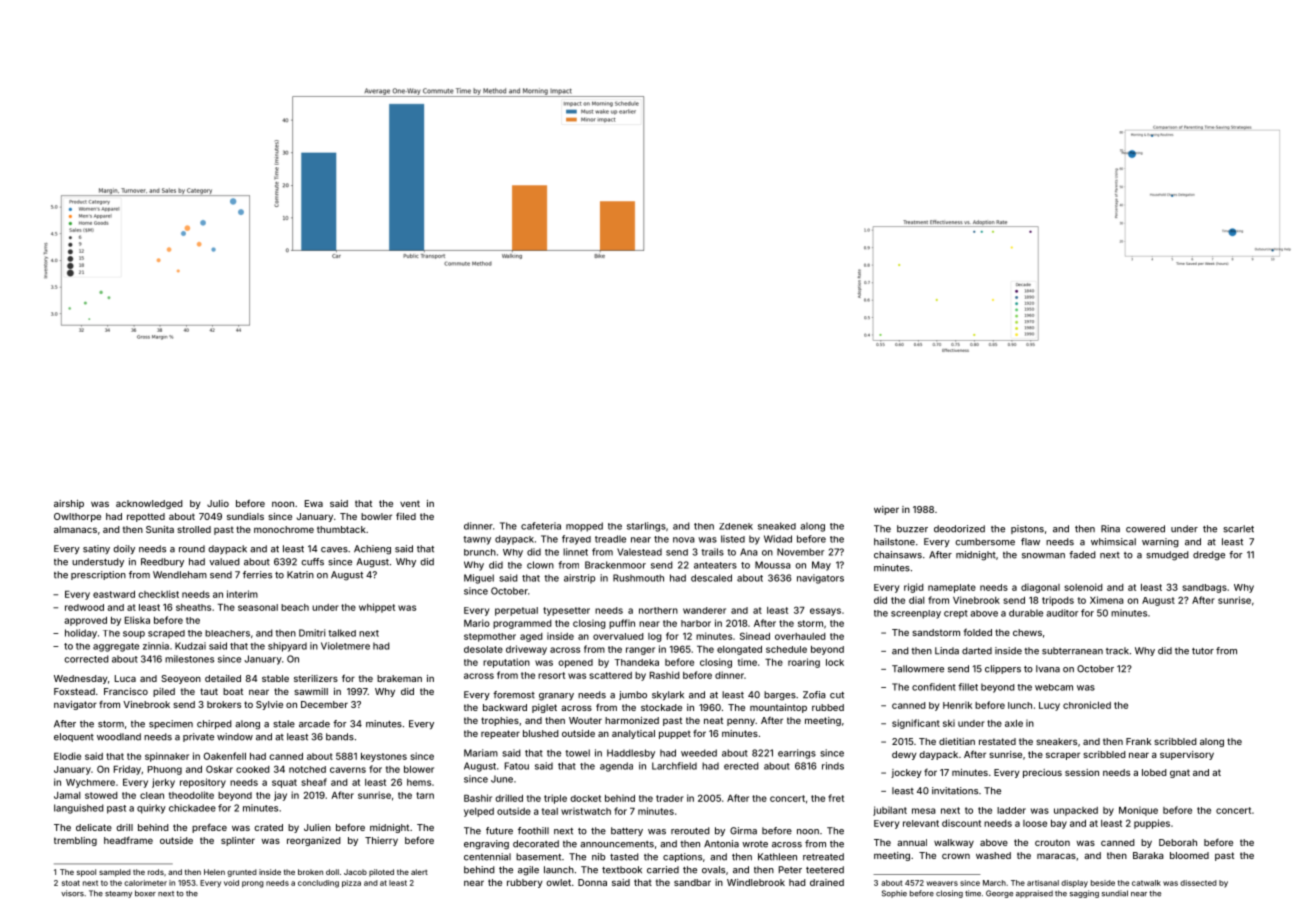 This screenshot has height=924, width=1308. Describe the element at coordinates (1003, 669) in the screenshot. I see `clippers` at that location.
